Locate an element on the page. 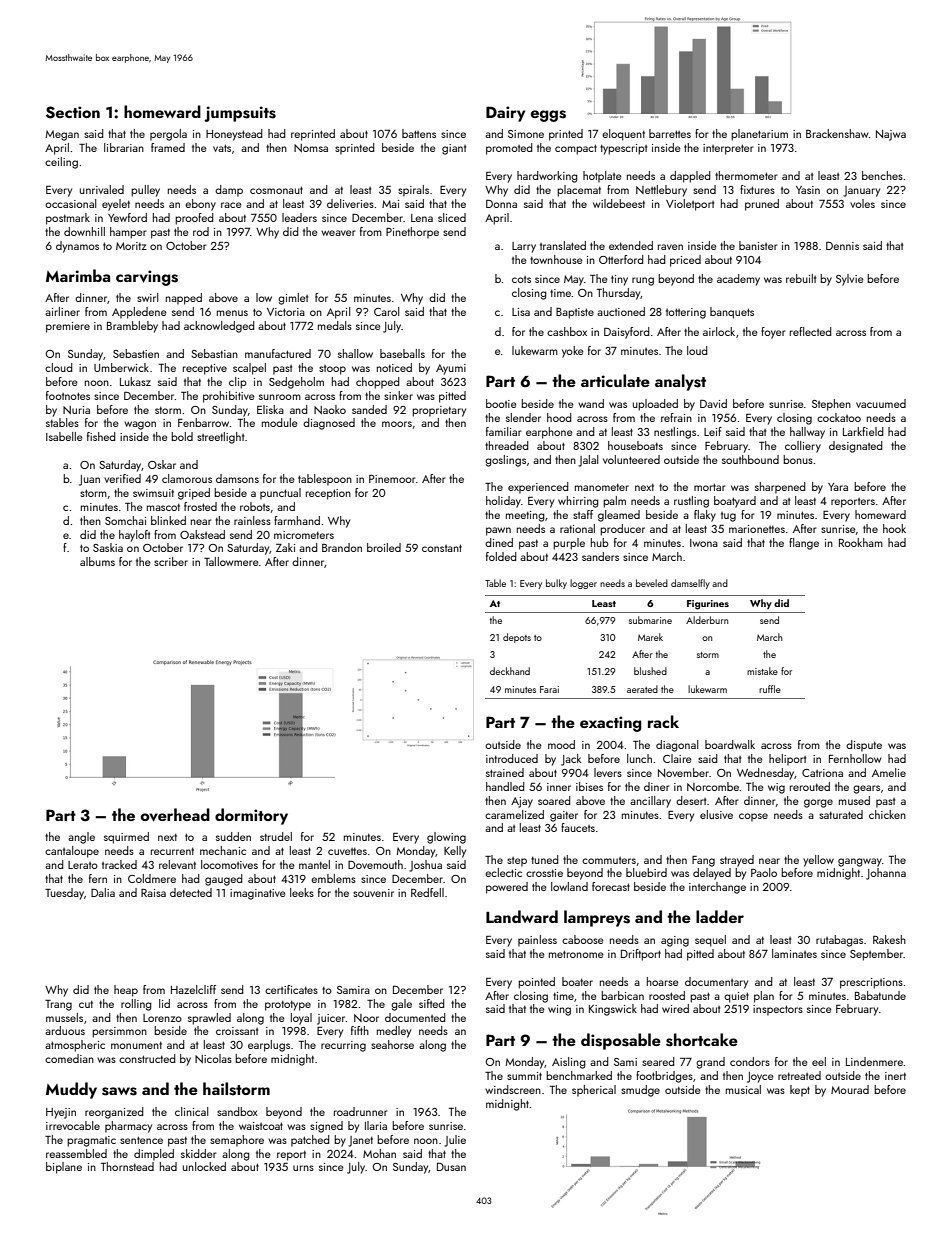 The image size is (952, 1233). Section is located at coordinates (73, 112).
